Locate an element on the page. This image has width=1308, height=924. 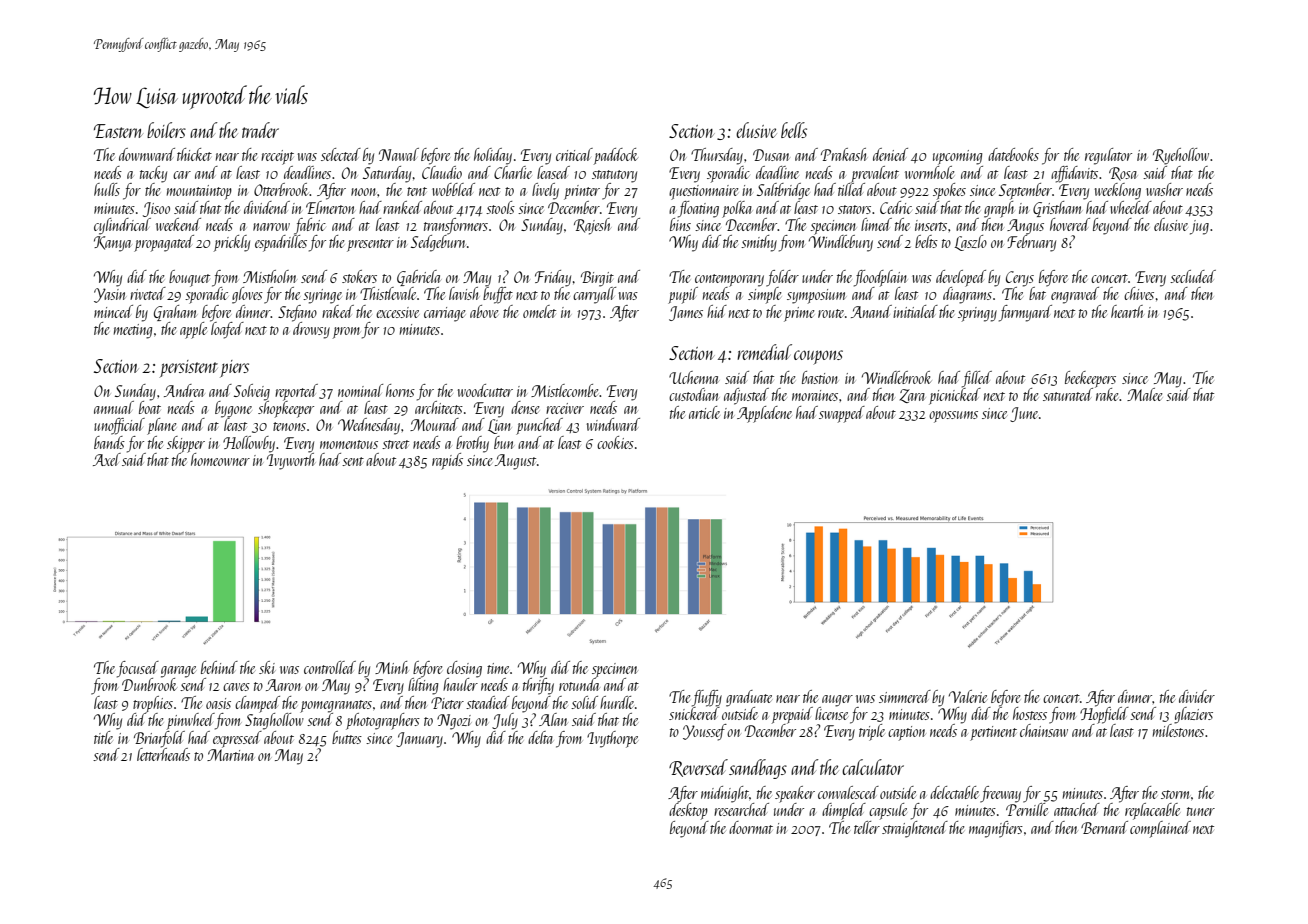
auger is located at coordinates (837, 700).
